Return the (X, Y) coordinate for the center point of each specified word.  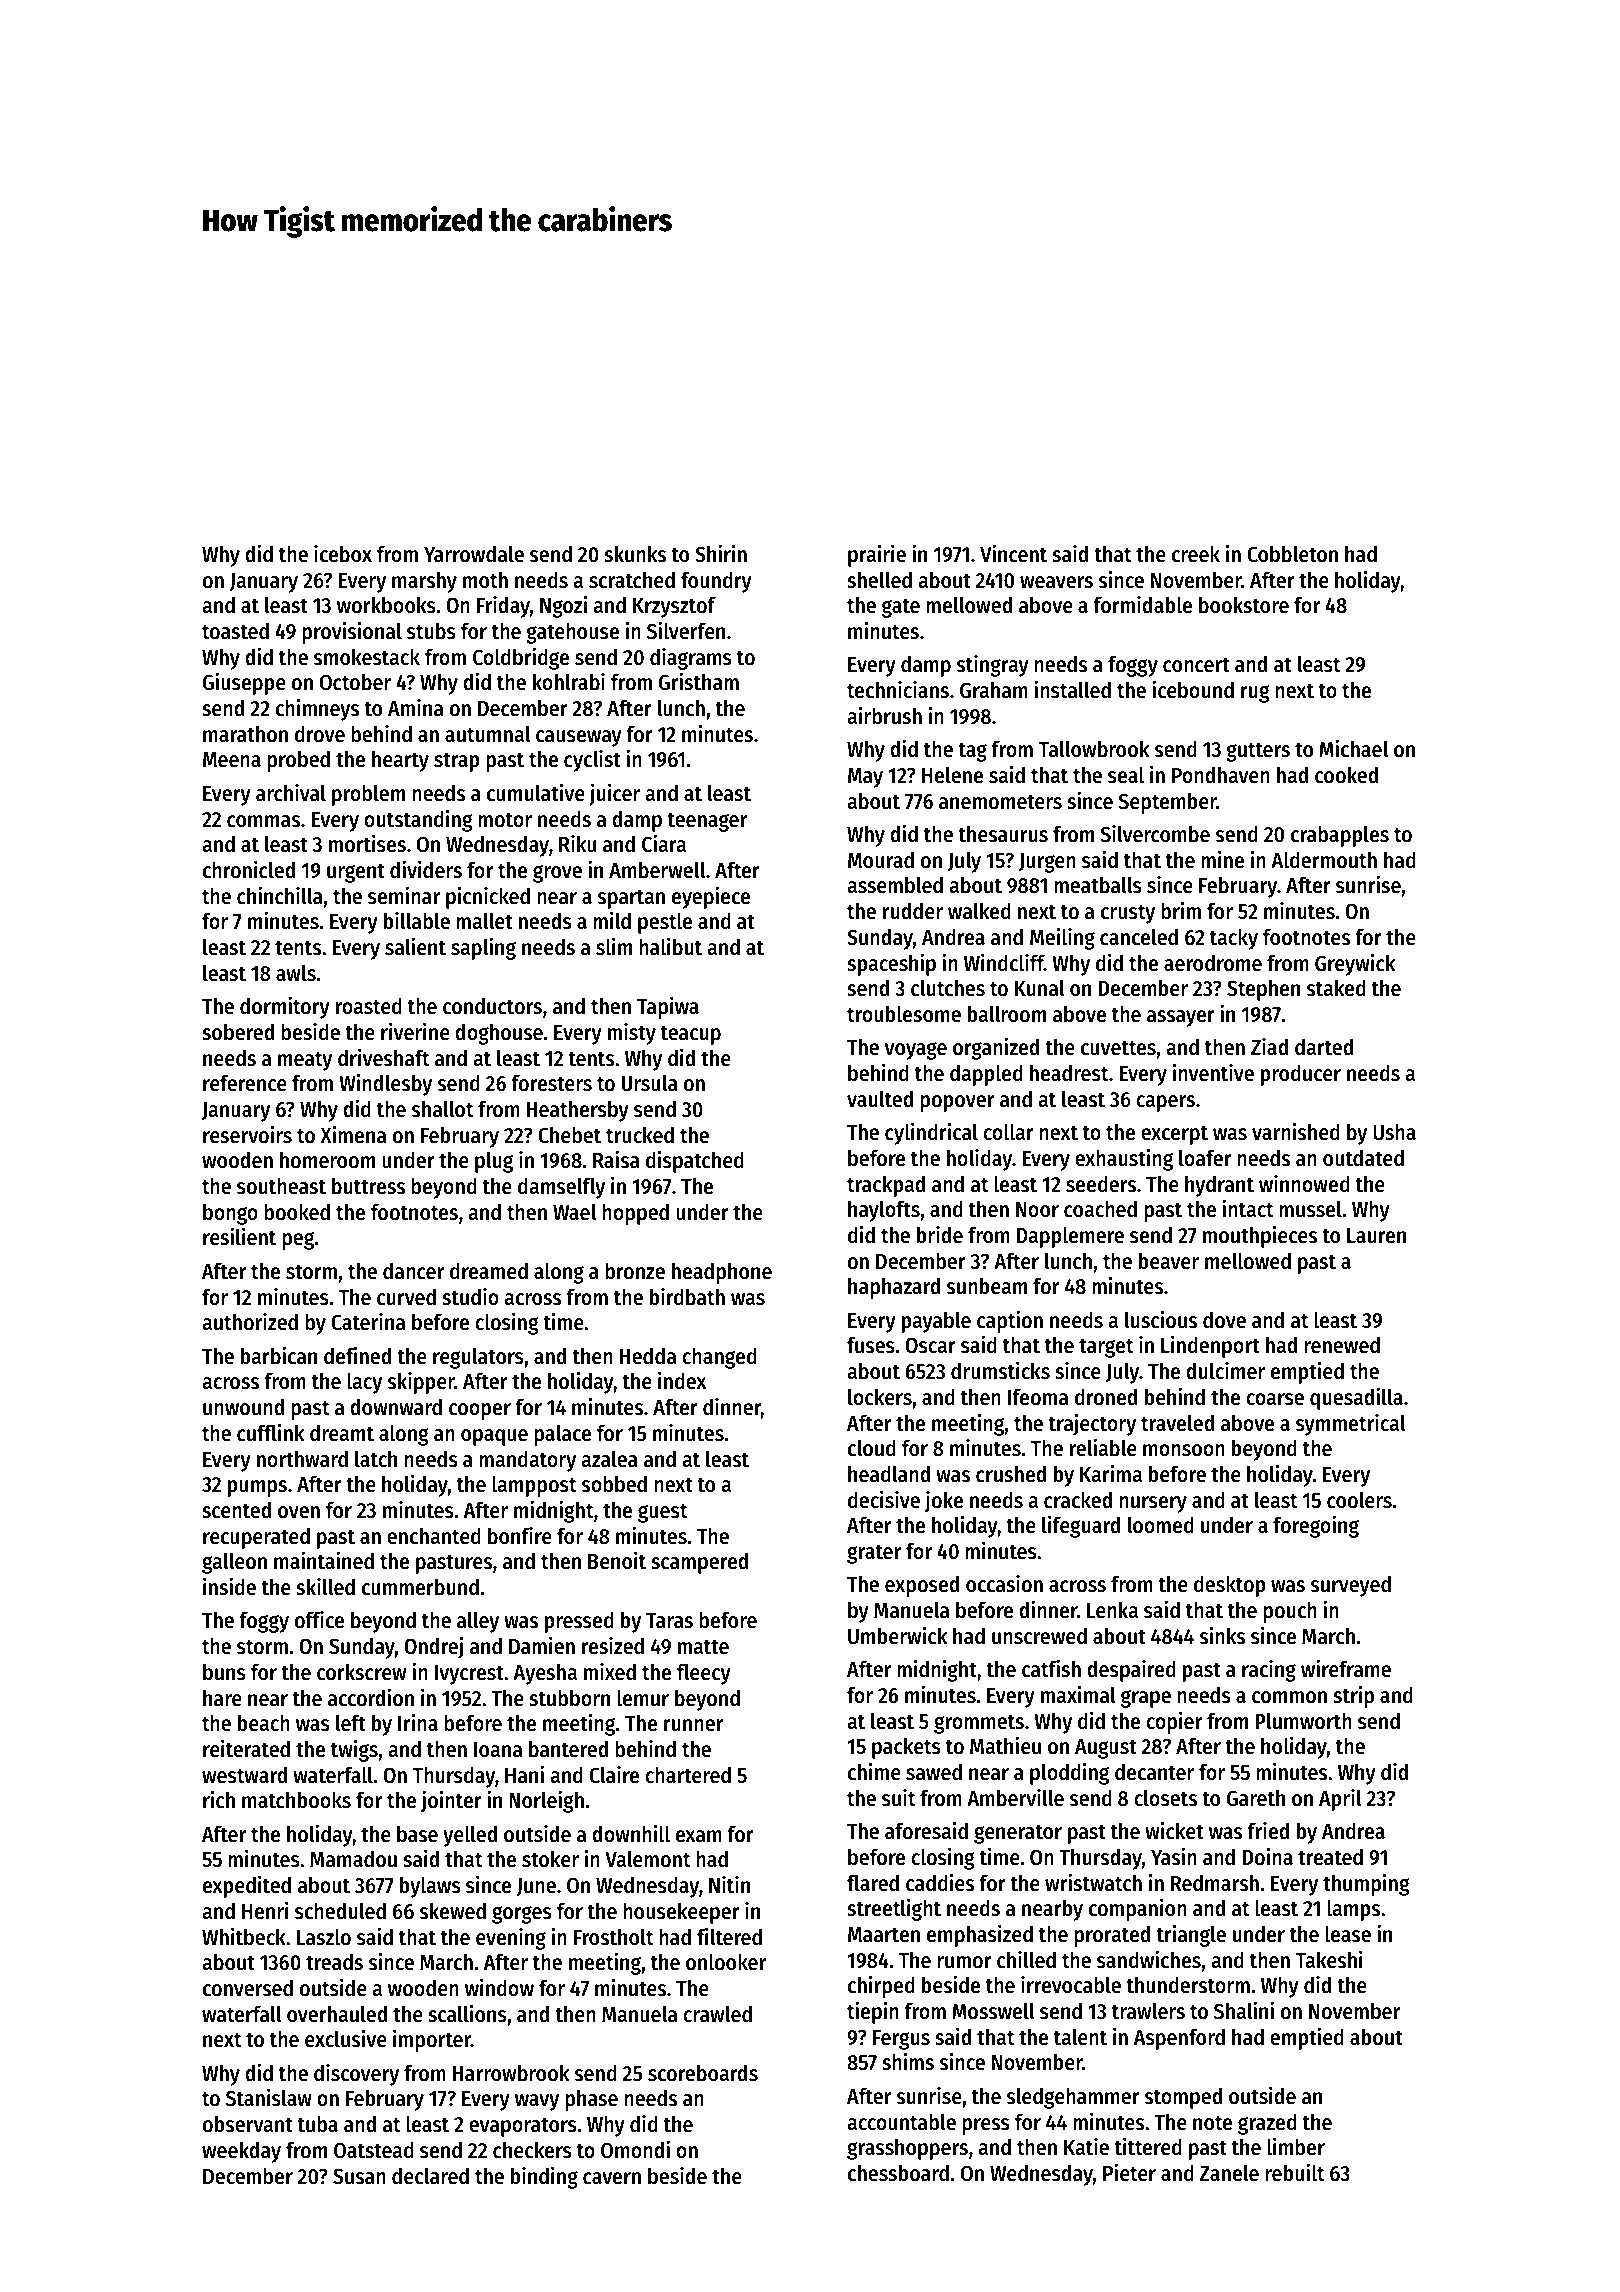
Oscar (930, 1345)
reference (245, 1083)
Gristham (699, 681)
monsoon (1184, 1450)
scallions (467, 2013)
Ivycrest (469, 1675)
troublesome (904, 1014)
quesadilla (1356, 1398)
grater (874, 1554)
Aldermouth (1324, 860)
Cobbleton (1292, 554)
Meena (232, 760)
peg (298, 1241)
